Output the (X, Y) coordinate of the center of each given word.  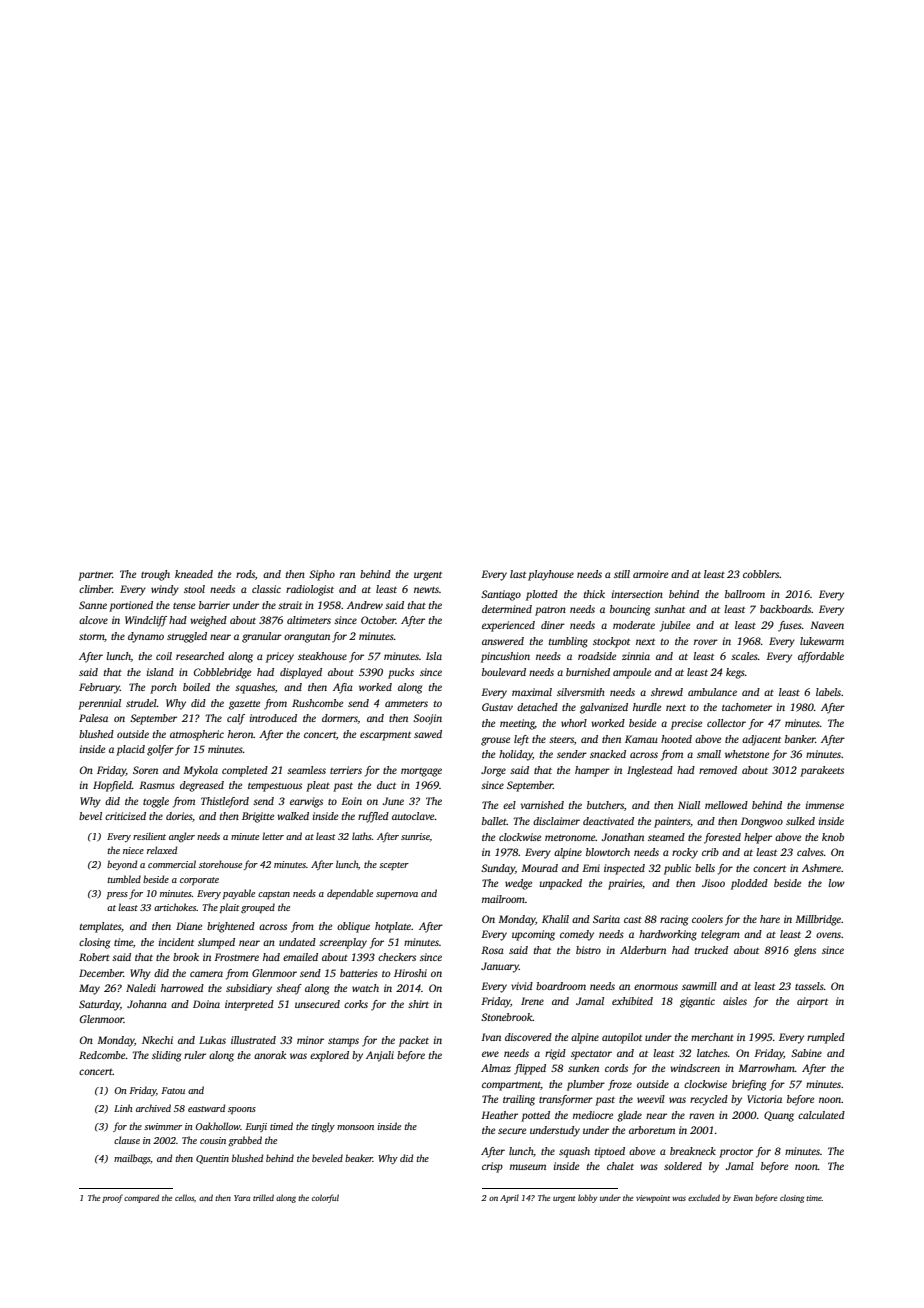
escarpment (385, 736)
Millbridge (818, 920)
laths (362, 836)
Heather (499, 1115)
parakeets (822, 771)
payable (239, 894)
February (99, 688)
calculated (821, 1115)
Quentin (212, 1159)
